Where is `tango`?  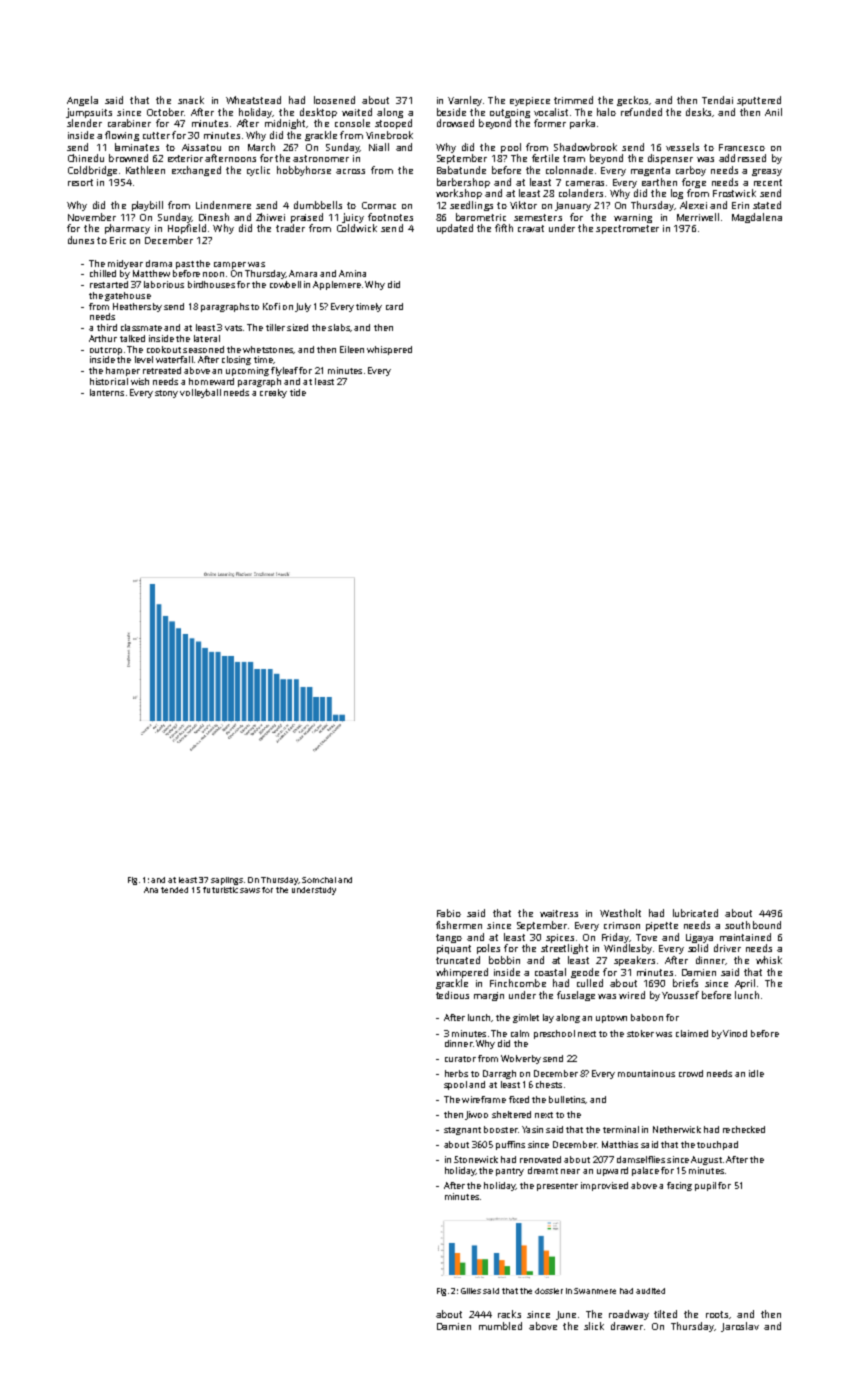 tango is located at coordinates (449, 938).
